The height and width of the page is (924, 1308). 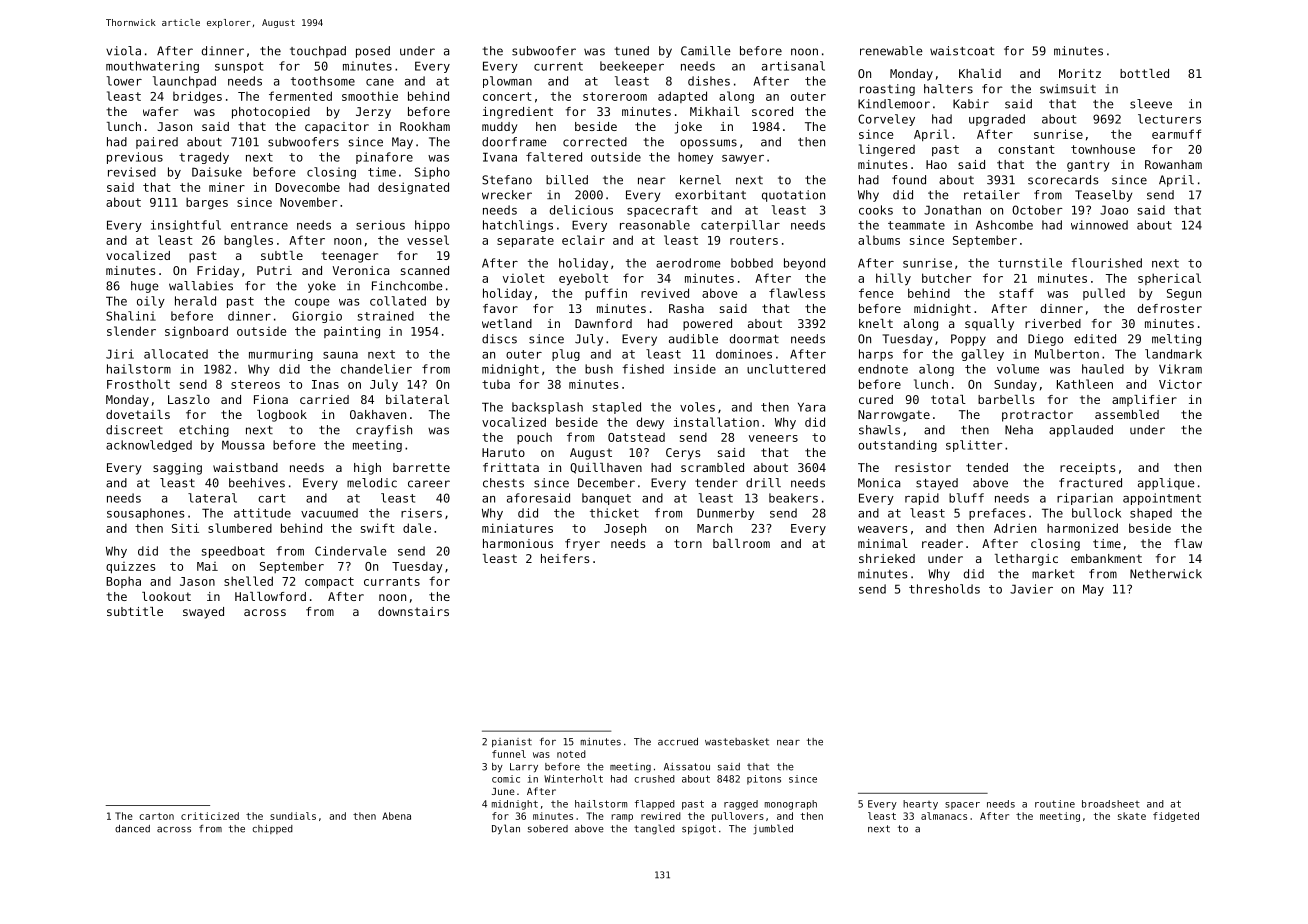 What do you see at coordinates (210, 816) in the page?
I see `criticized` at bounding box center [210, 816].
